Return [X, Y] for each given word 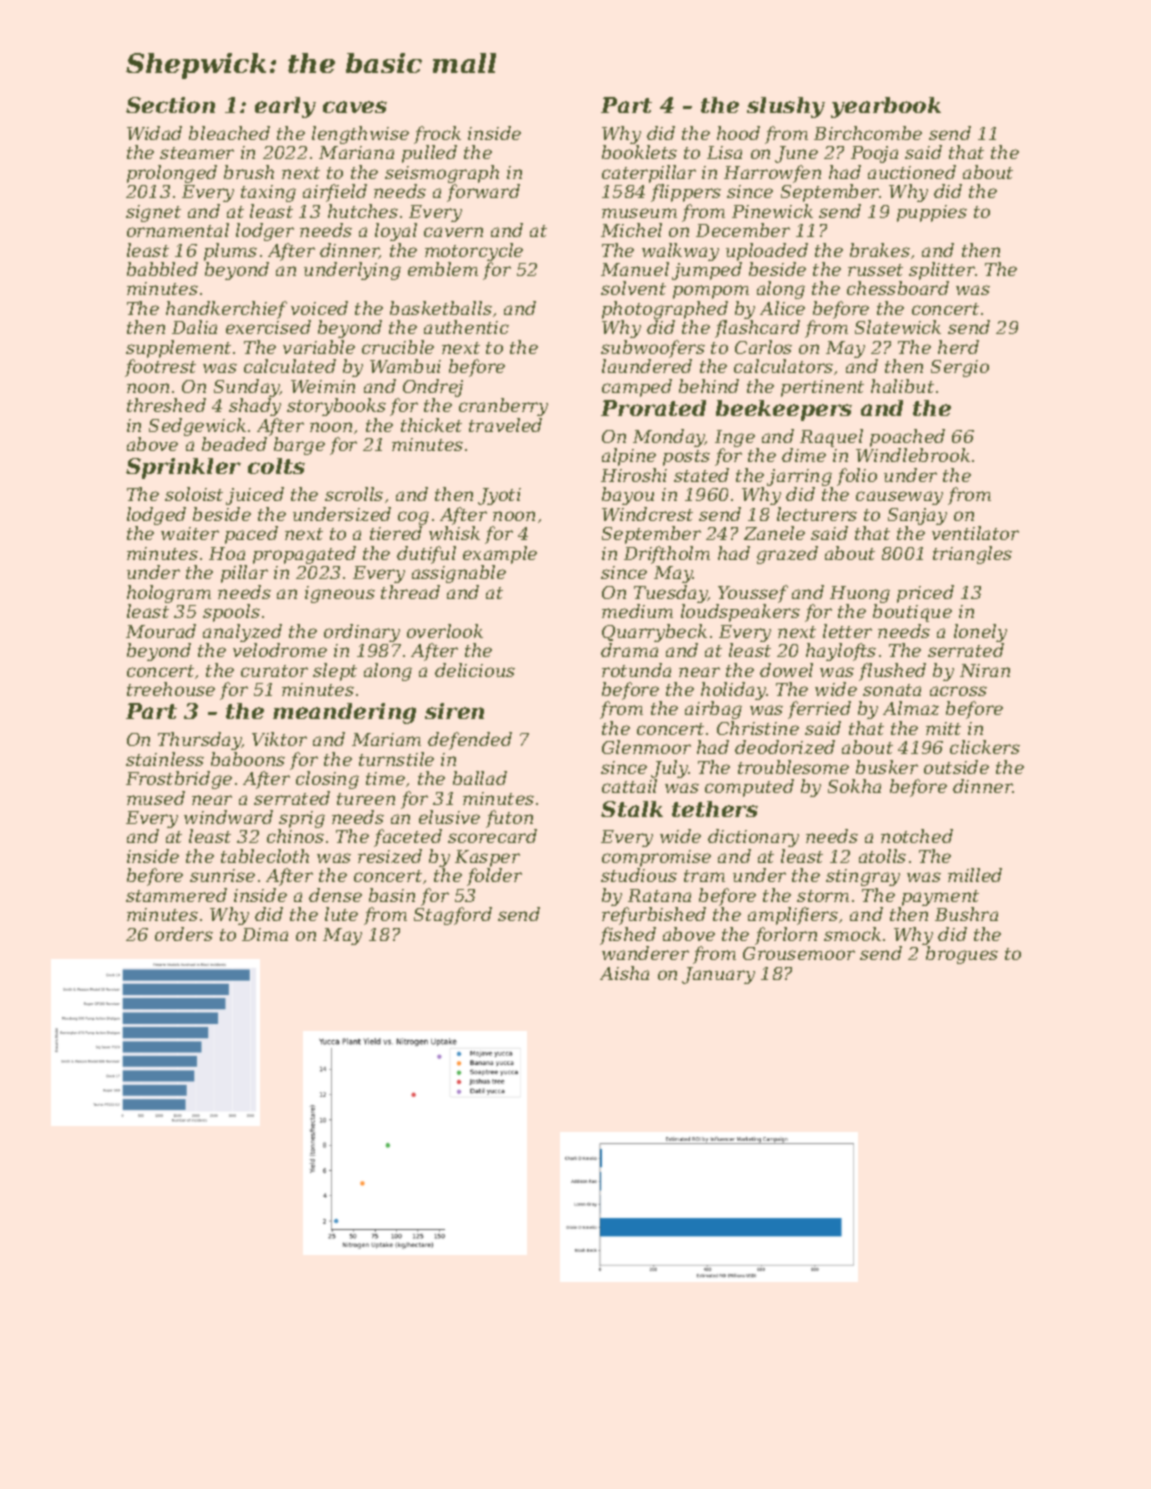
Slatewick [898, 327]
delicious [475, 670]
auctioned [912, 172]
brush [249, 172]
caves [355, 107]
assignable [459, 574]
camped [637, 388]
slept [335, 672]
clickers [985, 747]
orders [184, 934]
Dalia [194, 327]
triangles [972, 555]
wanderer [645, 953]
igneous [340, 594]
